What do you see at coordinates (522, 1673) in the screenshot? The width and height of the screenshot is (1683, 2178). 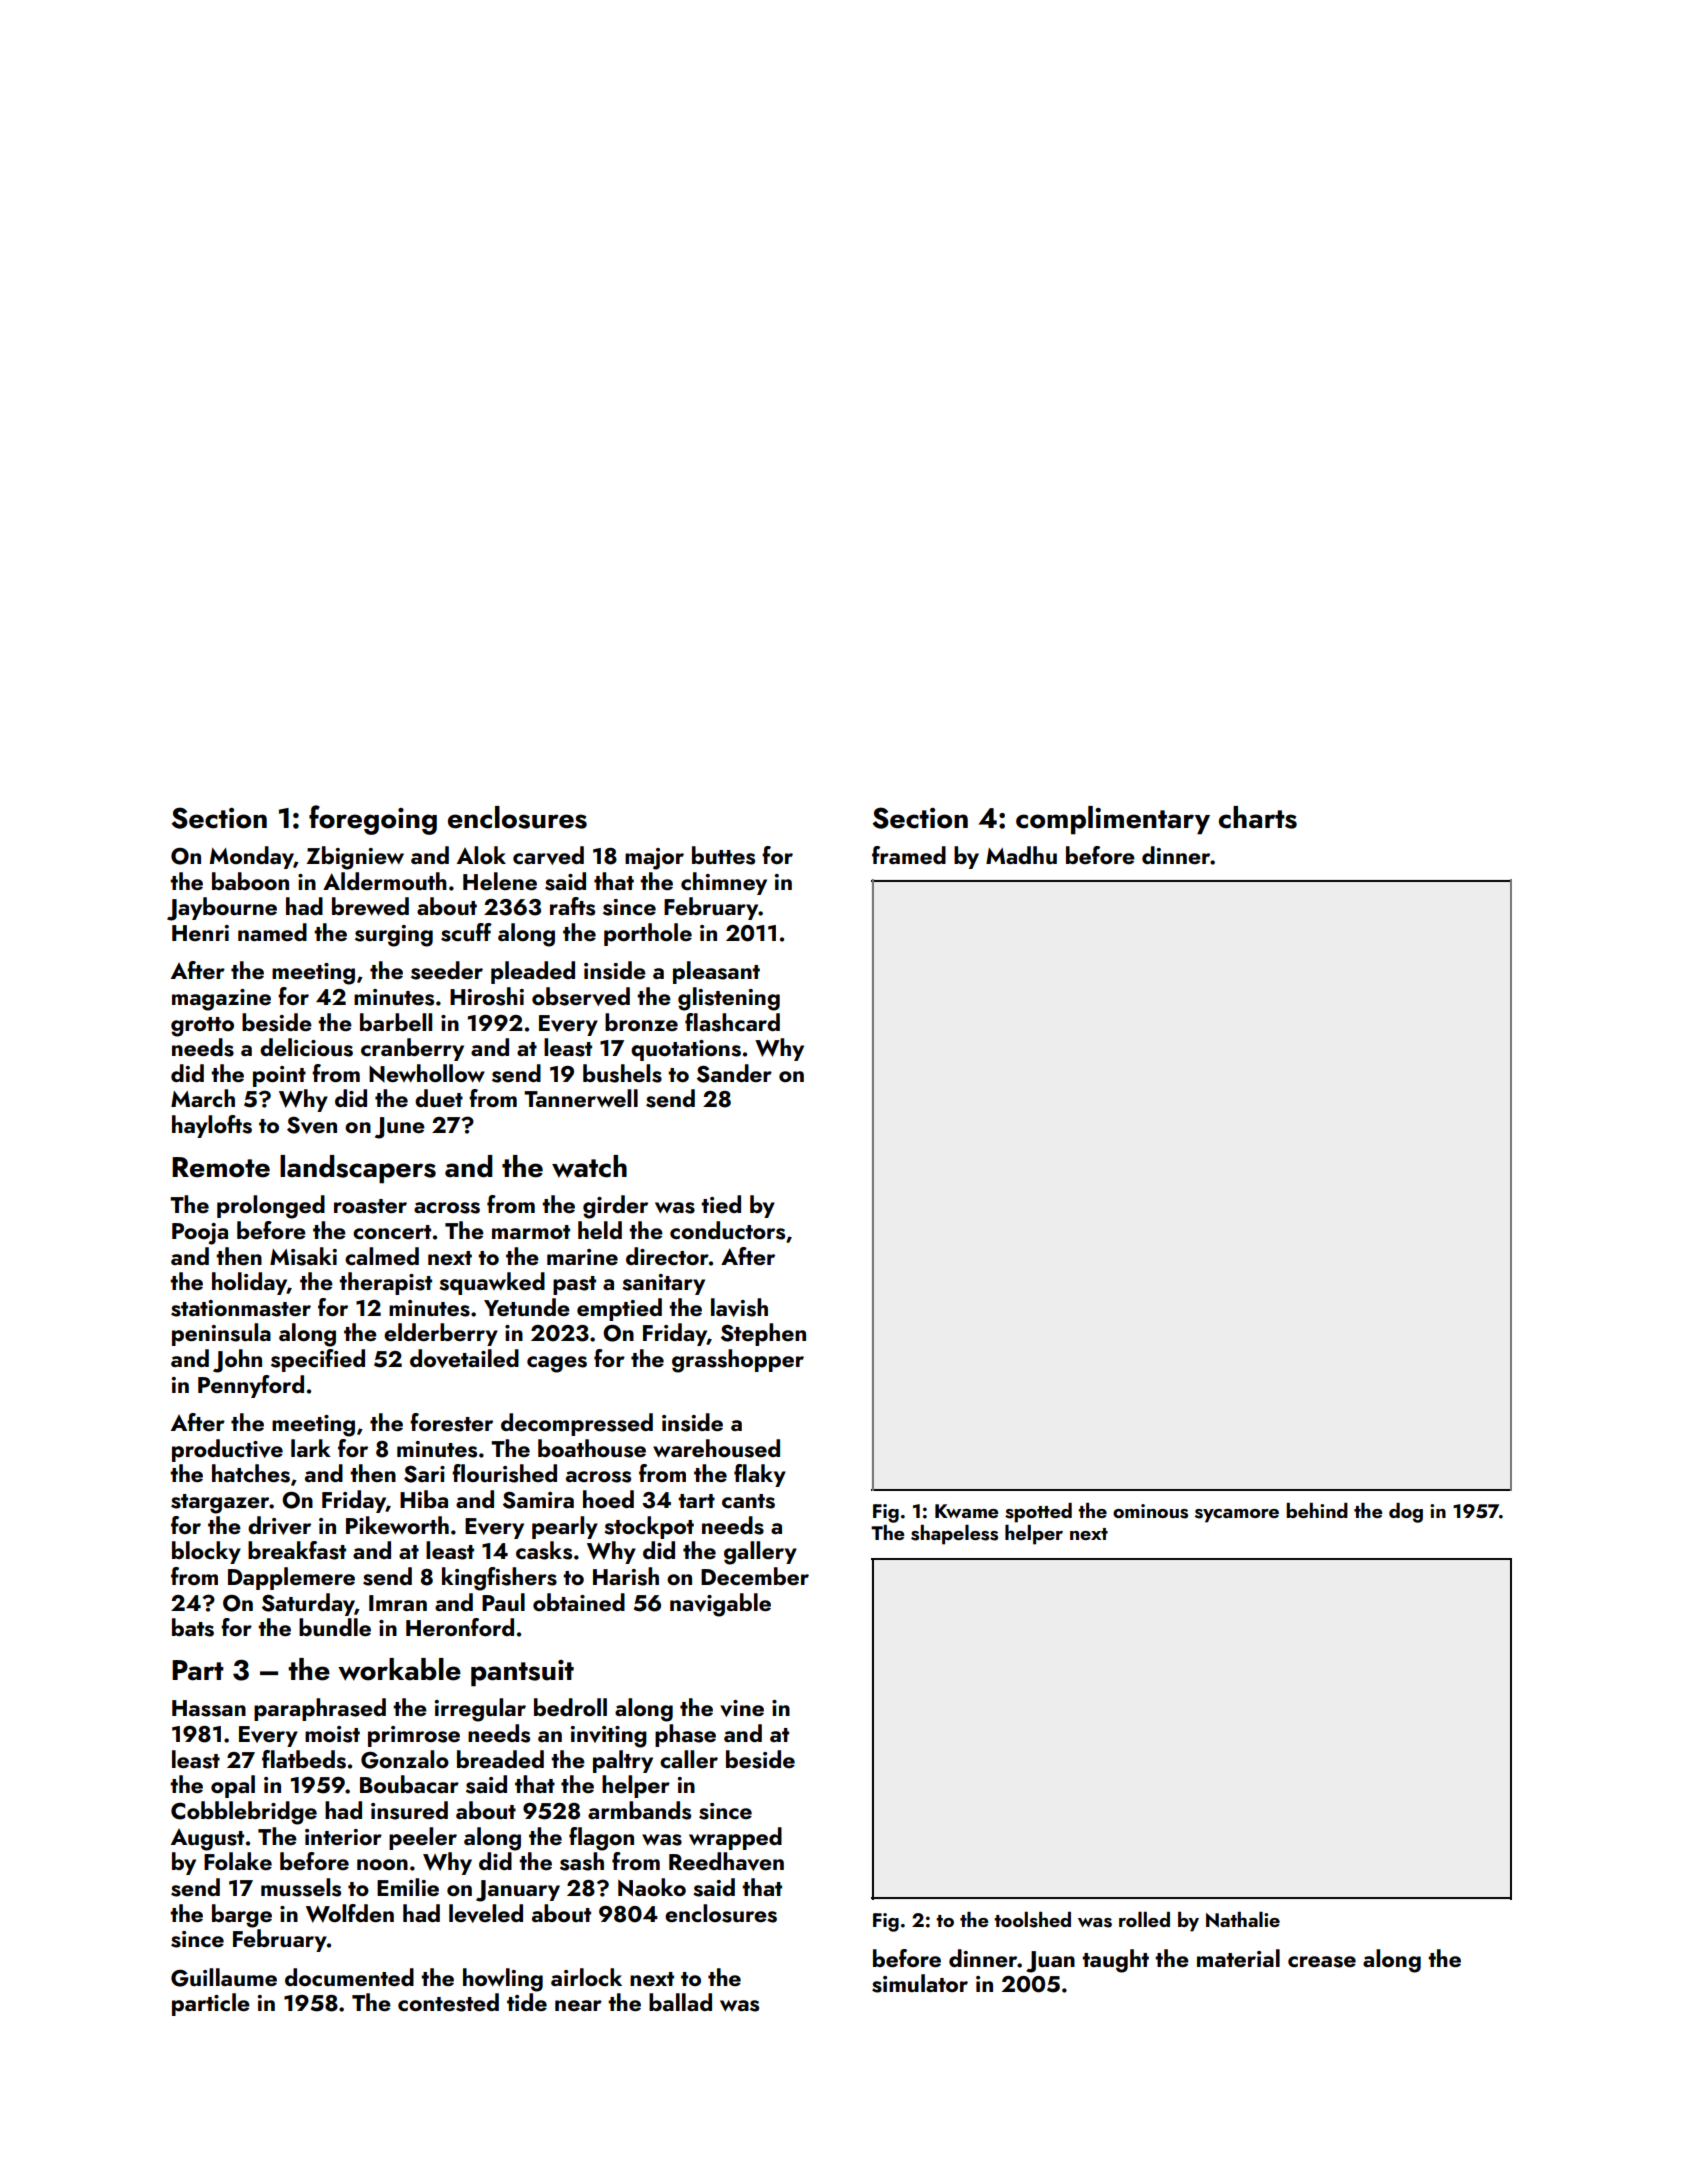 I see `pantsuit` at bounding box center [522, 1673].
